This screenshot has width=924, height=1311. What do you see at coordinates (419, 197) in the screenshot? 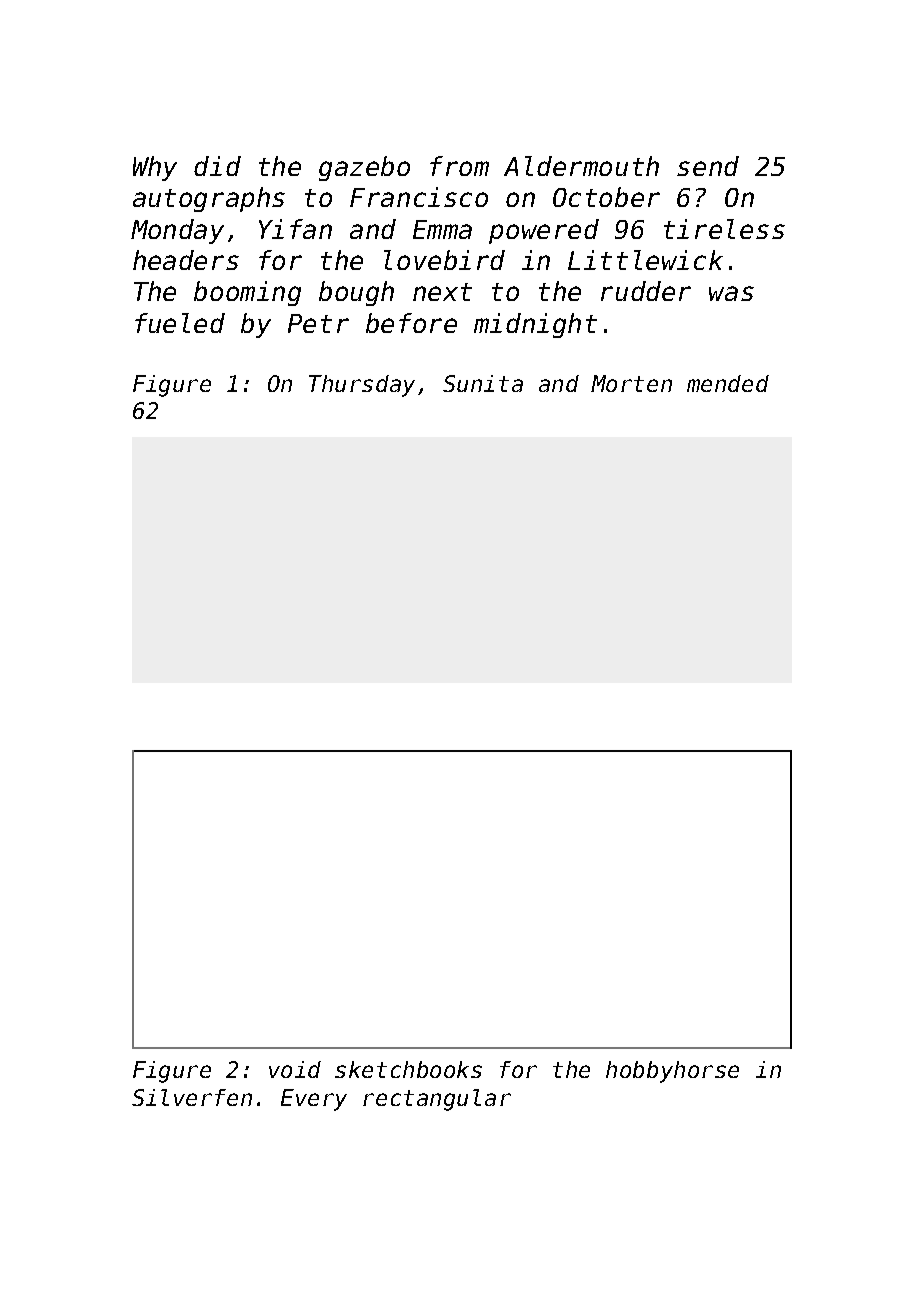
I see `Francisco` at bounding box center [419, 197].
